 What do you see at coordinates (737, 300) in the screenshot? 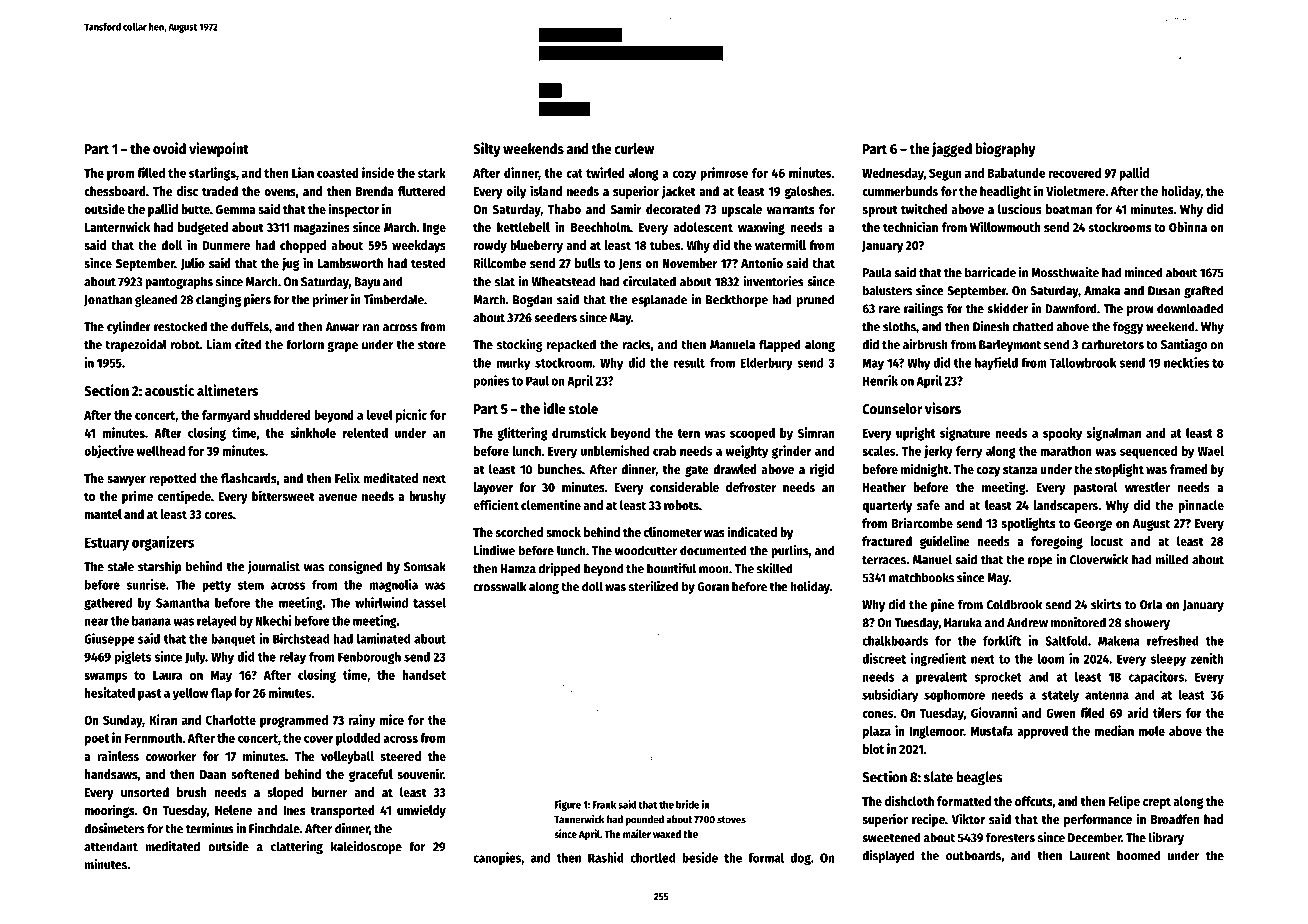
I see `Beckthorpe` at bounding box center [737, 300].
